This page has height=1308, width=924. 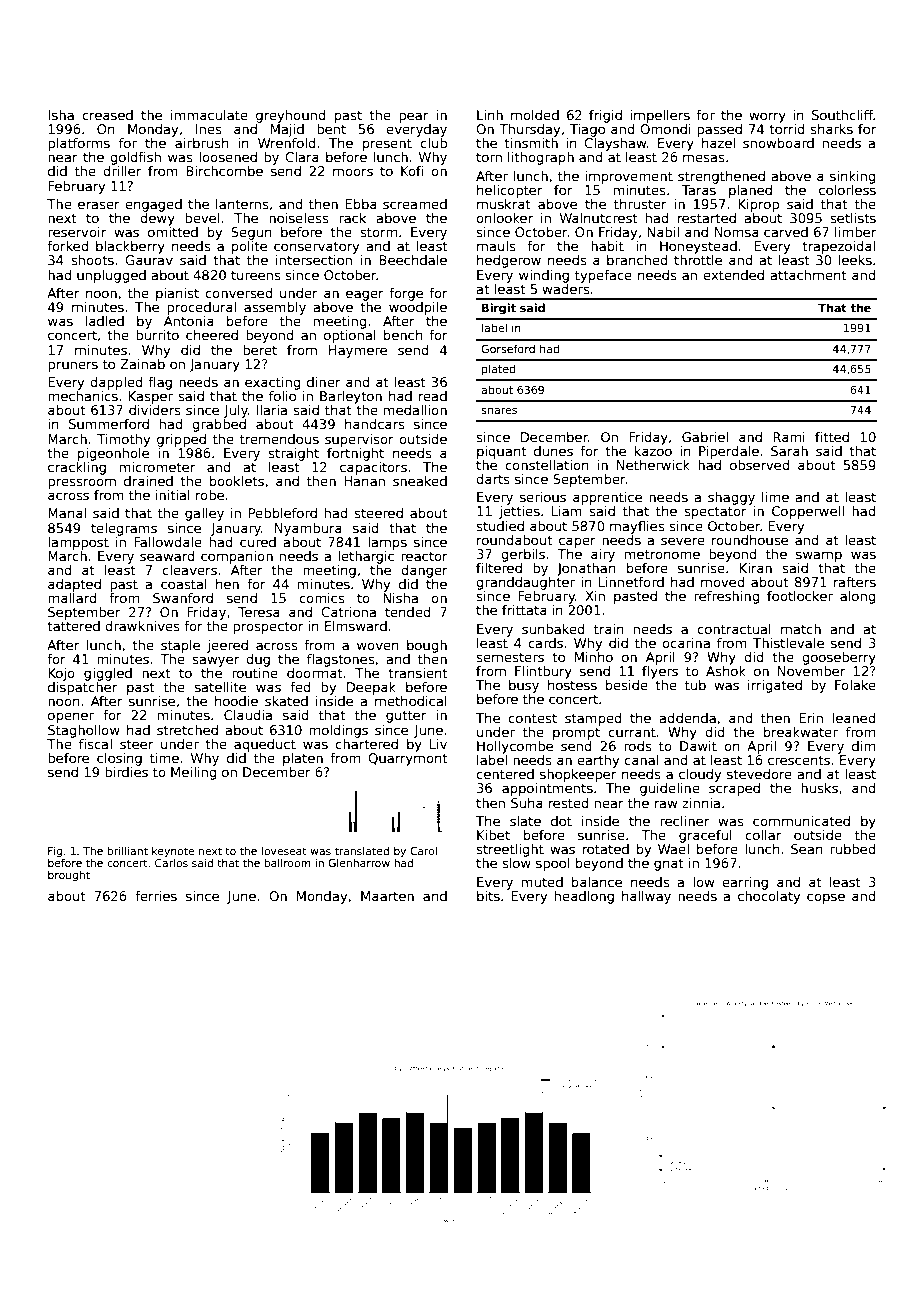 What do you see at coordinates (420, 481) in the page?
I see `sneaked` at bounding box center [420, 481].
